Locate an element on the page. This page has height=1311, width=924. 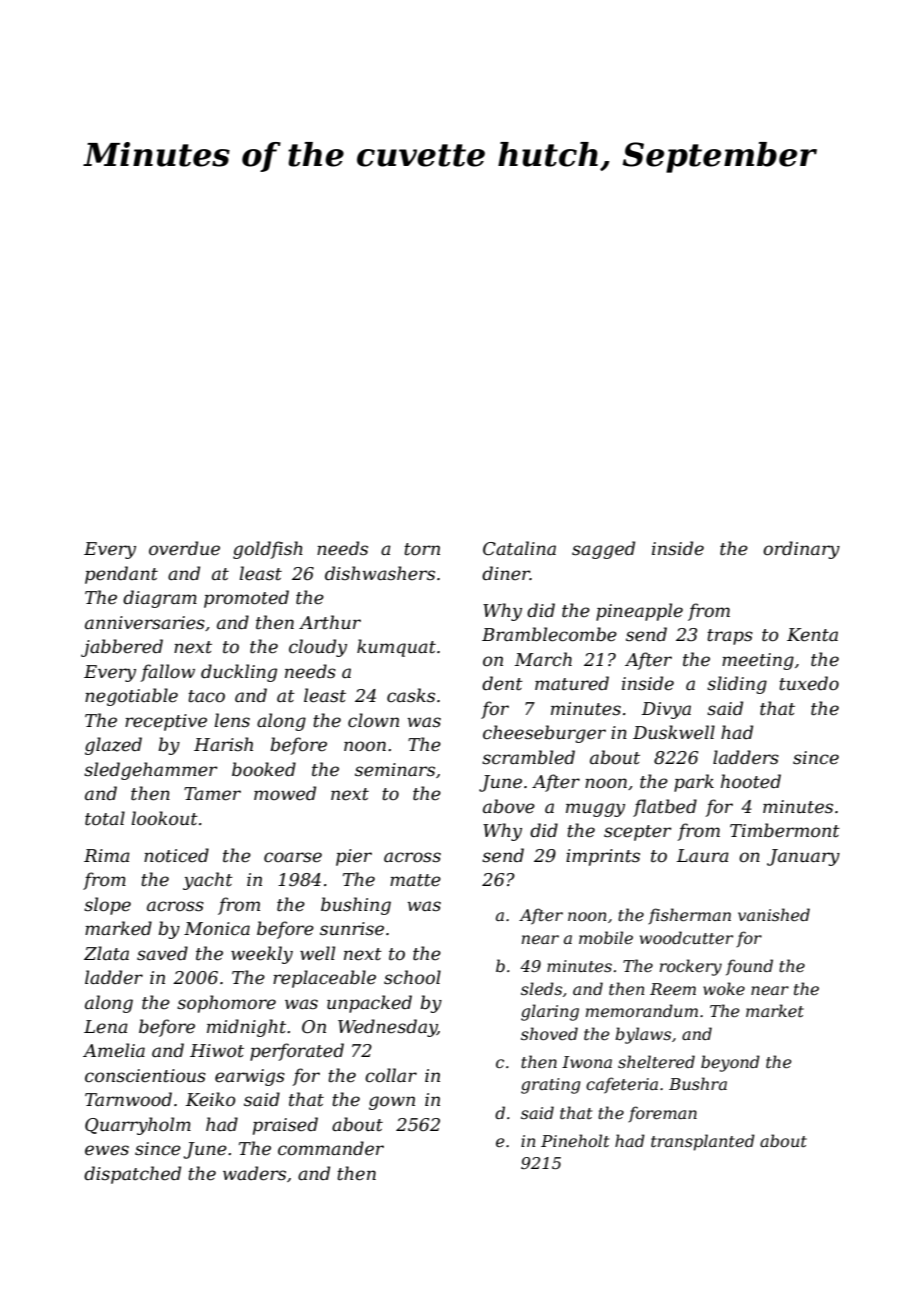
cheeseburger is located at coordinates (544, 734).
